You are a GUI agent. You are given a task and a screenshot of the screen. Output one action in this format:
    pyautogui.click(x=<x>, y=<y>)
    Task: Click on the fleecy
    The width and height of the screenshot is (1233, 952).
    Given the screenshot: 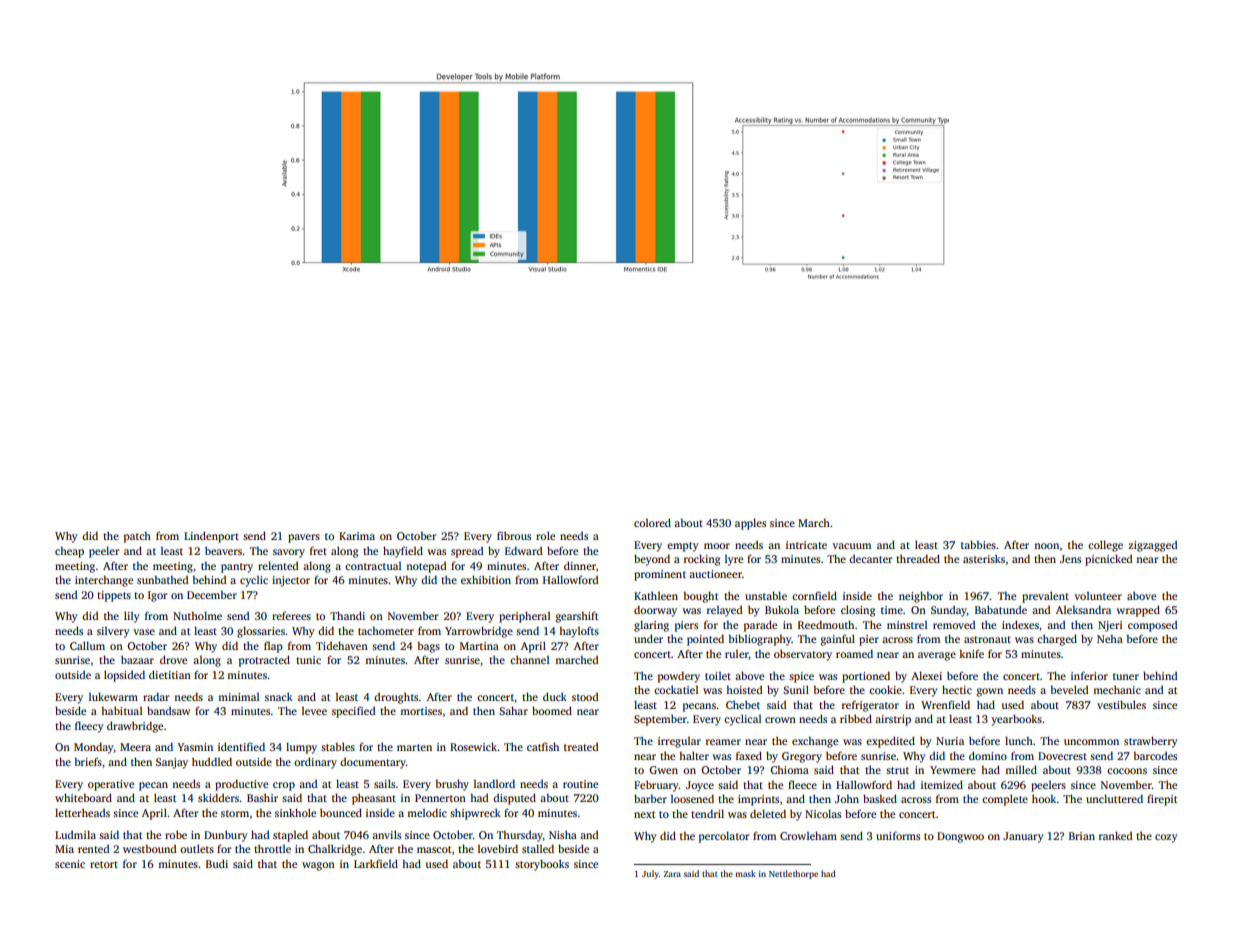 What is the action you would take?
    pyautogui.click(x=89, y=727)
